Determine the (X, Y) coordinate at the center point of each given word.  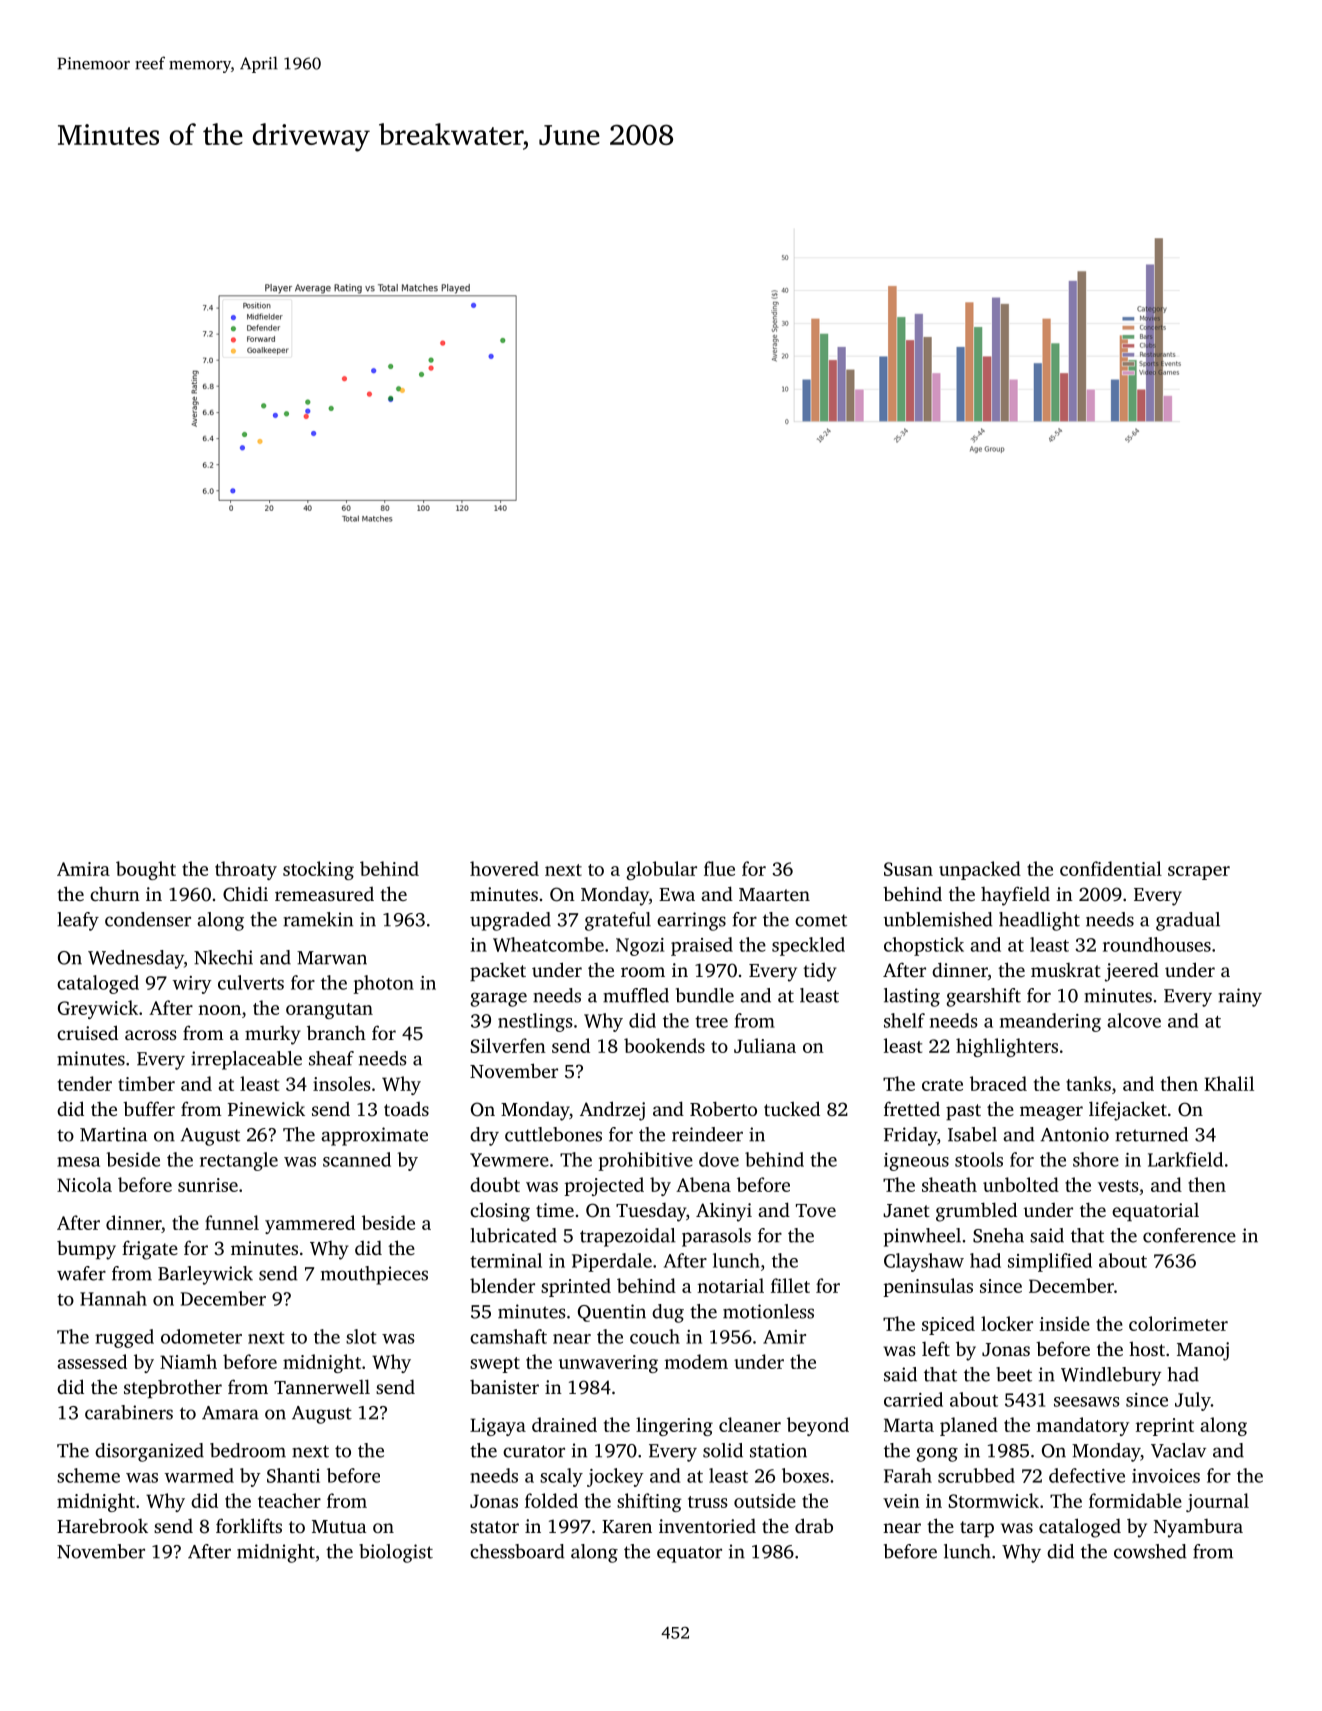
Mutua (339, 1526)
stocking (318, 870)
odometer (201, 1336)
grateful (618, 921)
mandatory (1082, 1426)
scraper (1199, 873)
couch (655, 1336)
